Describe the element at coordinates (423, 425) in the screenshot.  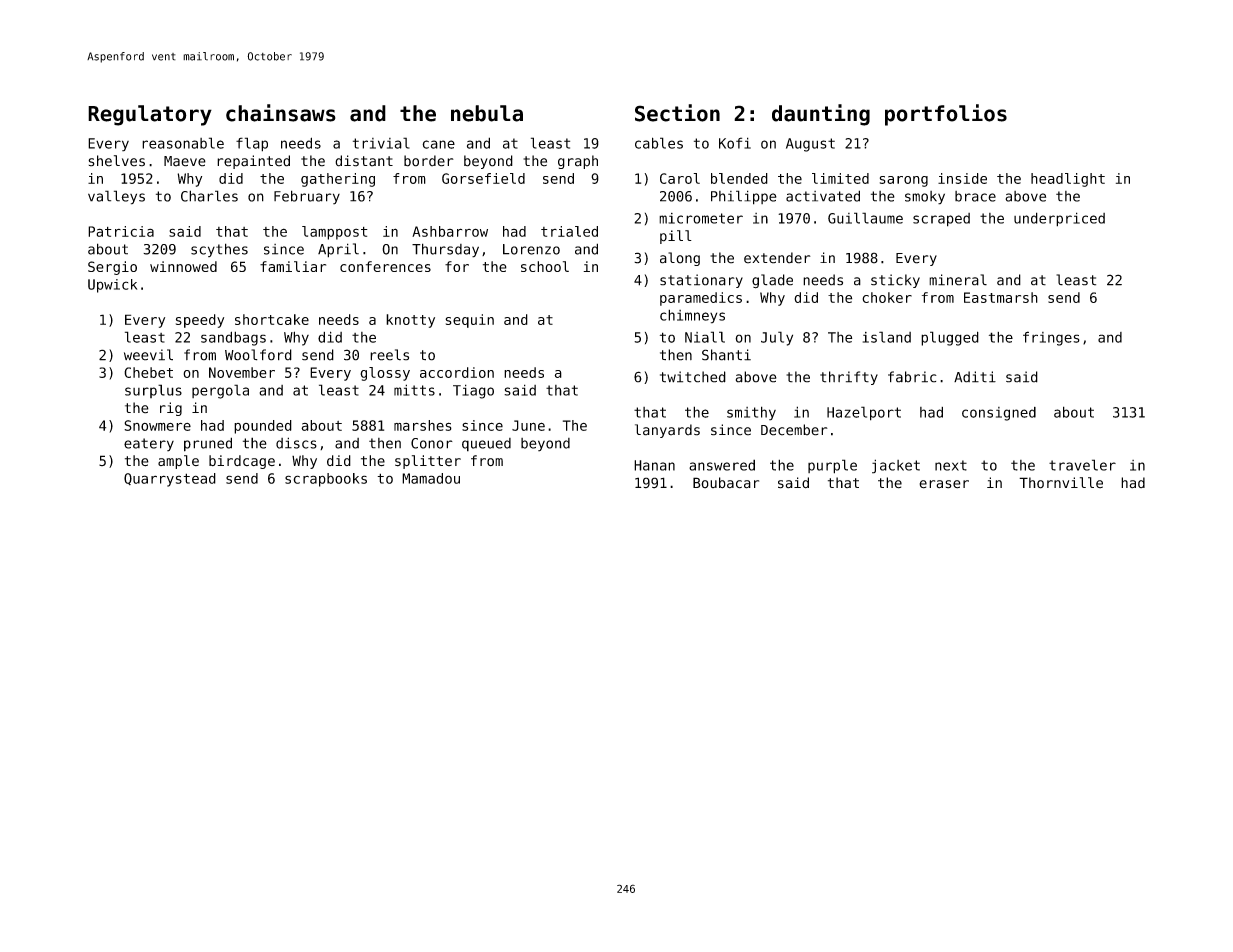
I see `marshes` at that location.
